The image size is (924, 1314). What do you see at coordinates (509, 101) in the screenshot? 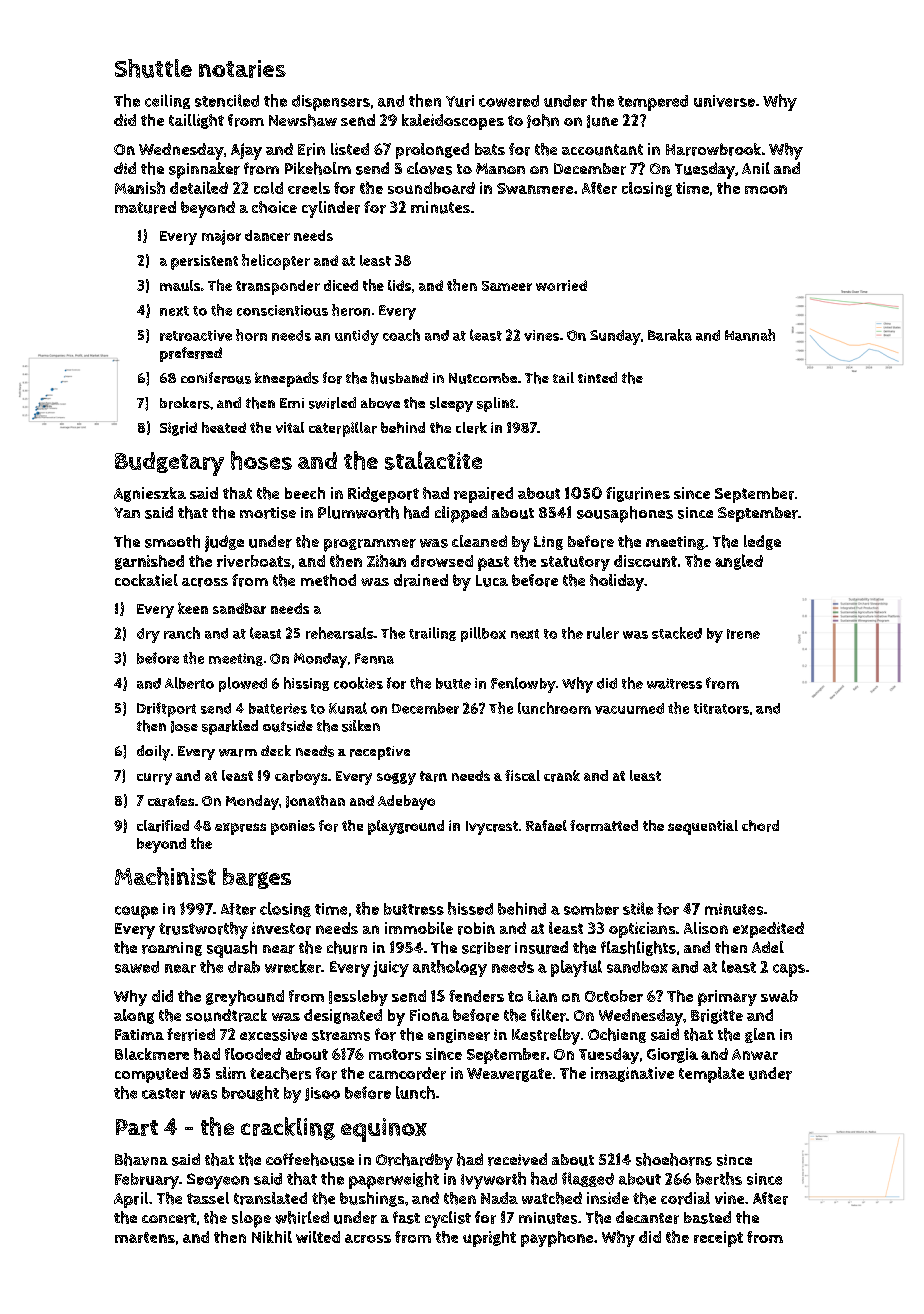
I see `cowered` at bounding box center [509, 101].
